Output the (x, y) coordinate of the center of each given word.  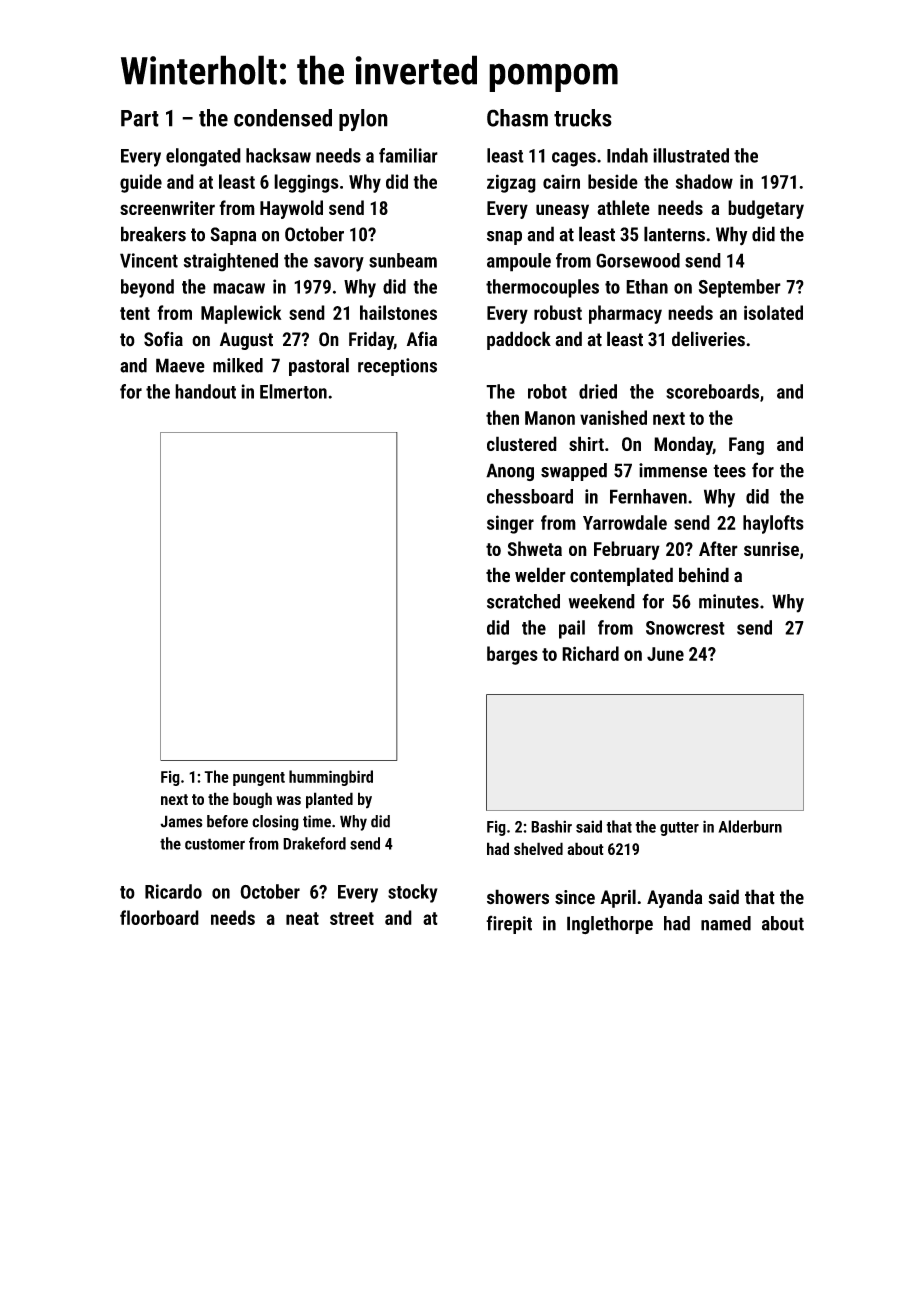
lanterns (674, 234)
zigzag (511, 183)
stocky (413, 893)
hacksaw (278, 155)
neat (302, 918)
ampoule (519, 262)
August (246, 341)
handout (205, 391)
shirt (586, 443)
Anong (510, 472)
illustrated (691, 155)
